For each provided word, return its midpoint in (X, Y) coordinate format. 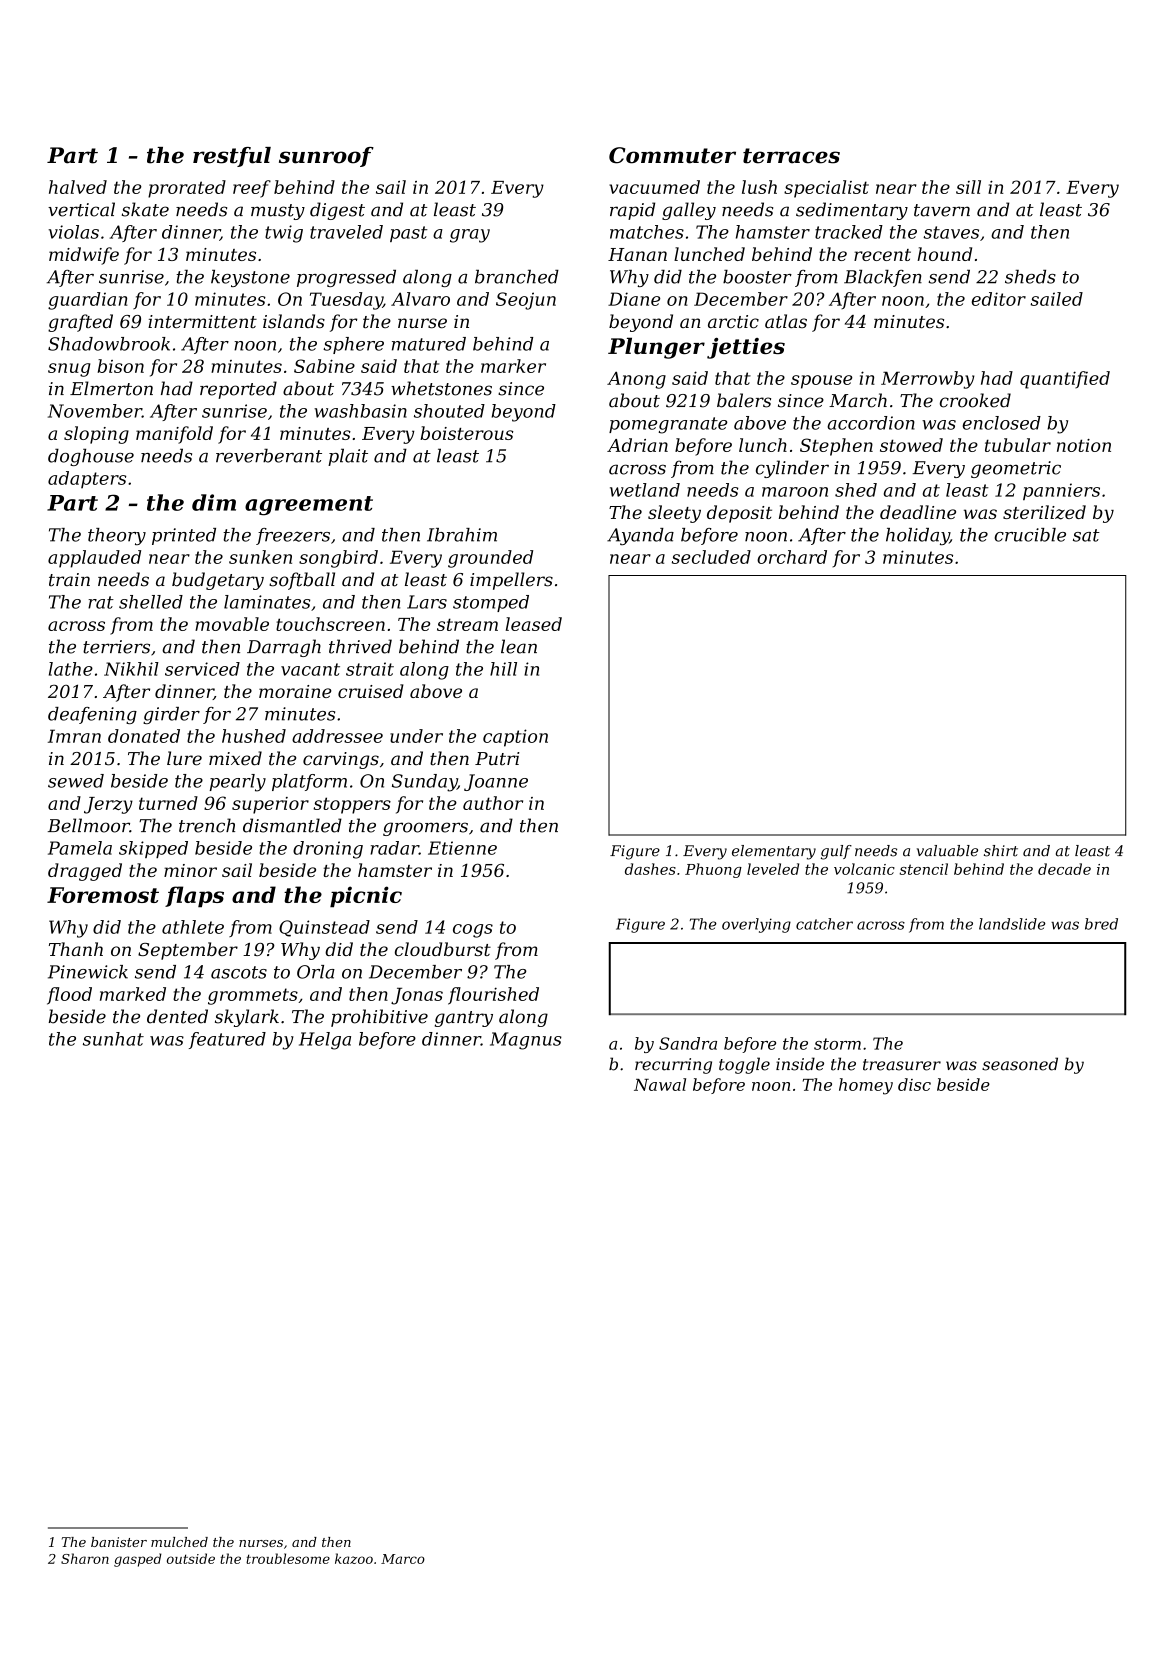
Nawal (660, 1084)
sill (968, 187)
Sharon (85, 1558)
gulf (836, 852)
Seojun (526, 301)
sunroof (326, 157)
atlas (786, 321)
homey (866, 1086)
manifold (174, 435)
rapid (632, 211)
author (493, 803)
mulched (179, 1542)
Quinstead (324, 928)
